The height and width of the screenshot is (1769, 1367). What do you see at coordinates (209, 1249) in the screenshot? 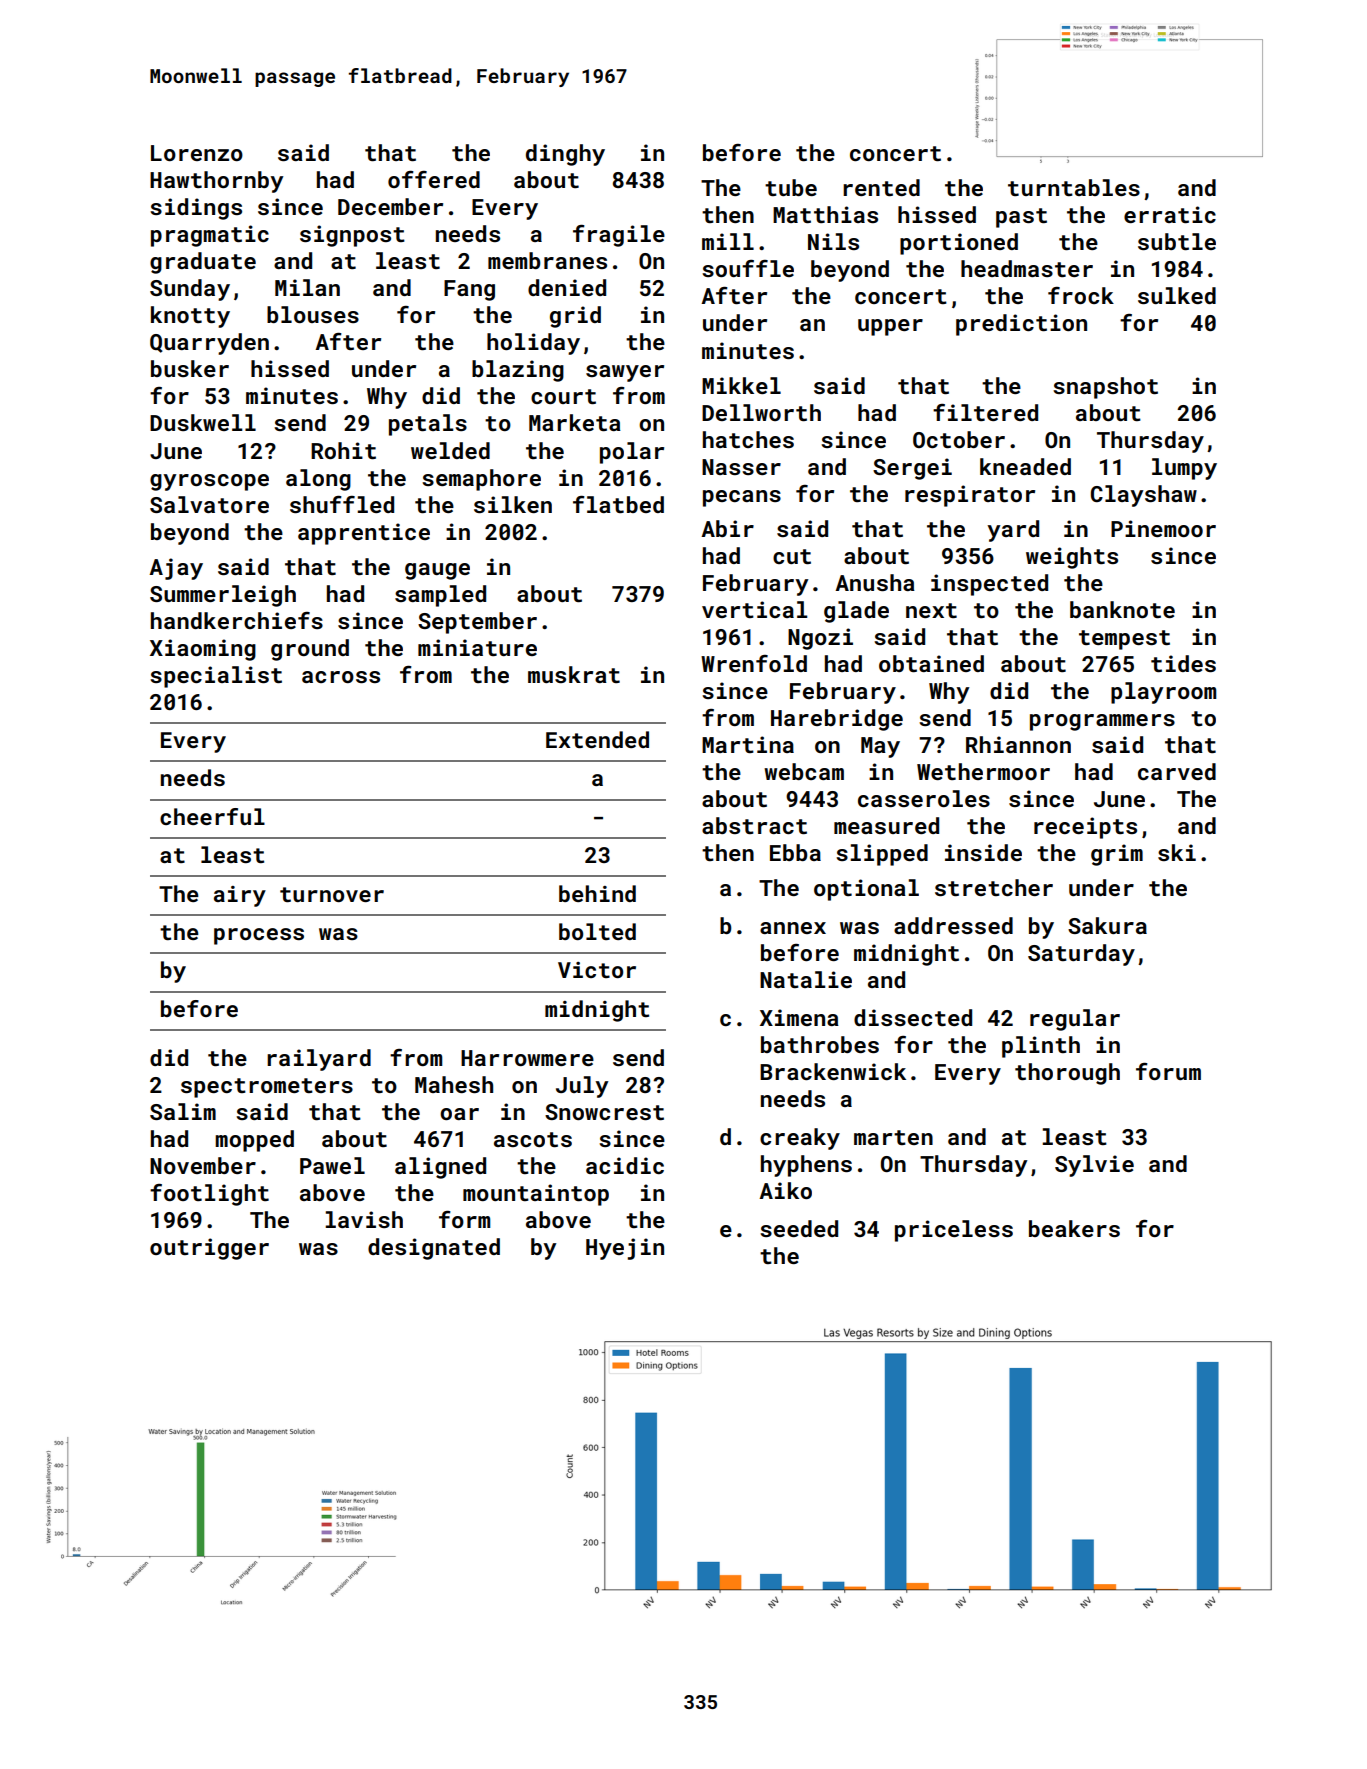
I see `outrigger` at bounding box center [209, 1249].
